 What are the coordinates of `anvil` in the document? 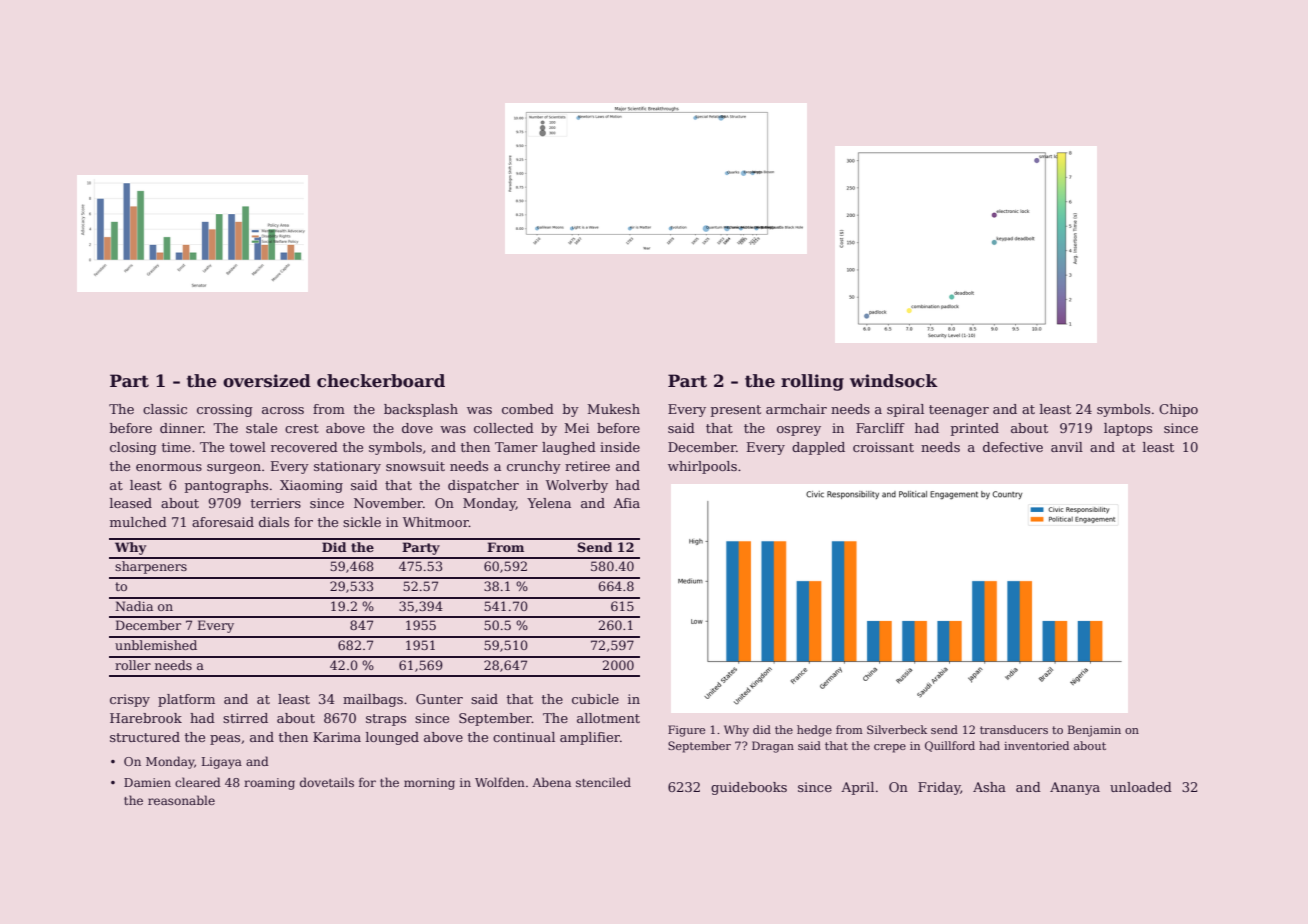 It's located at (1067, 447).
